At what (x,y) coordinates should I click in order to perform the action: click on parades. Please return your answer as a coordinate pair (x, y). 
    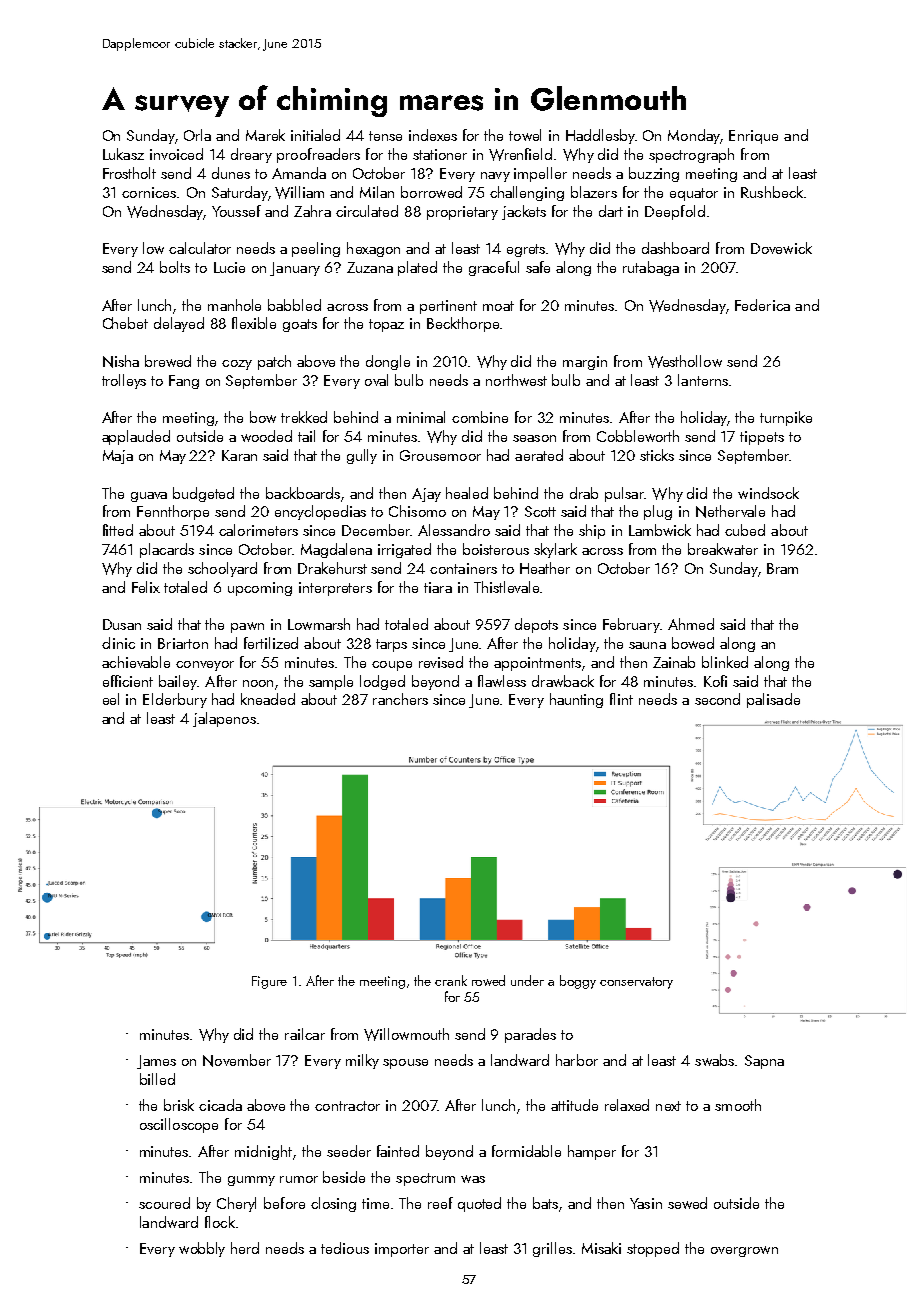
    Looking at the image, I should click on (530, 1035).
